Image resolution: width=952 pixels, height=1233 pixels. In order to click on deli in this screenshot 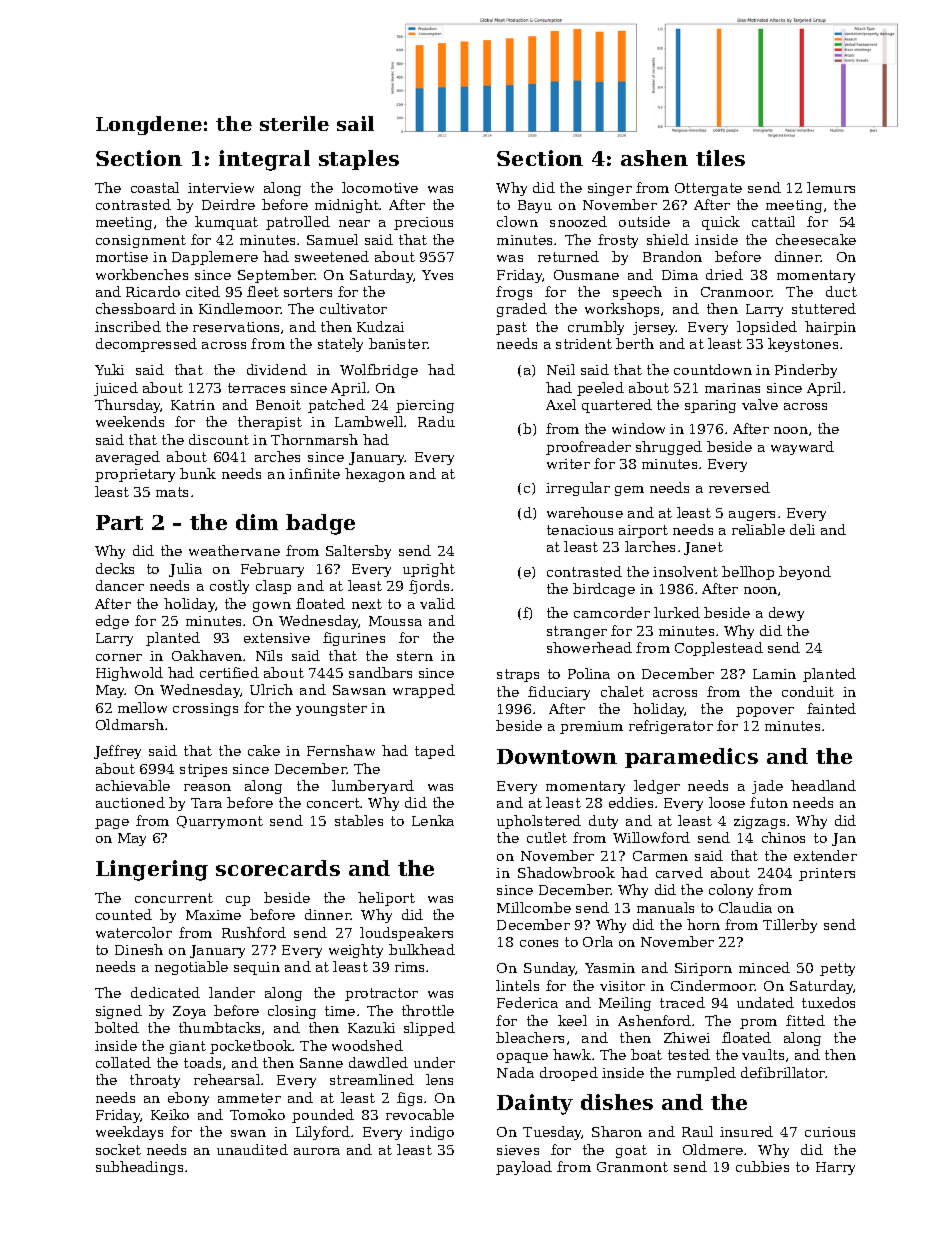, I will do `click(802, 529)`.
